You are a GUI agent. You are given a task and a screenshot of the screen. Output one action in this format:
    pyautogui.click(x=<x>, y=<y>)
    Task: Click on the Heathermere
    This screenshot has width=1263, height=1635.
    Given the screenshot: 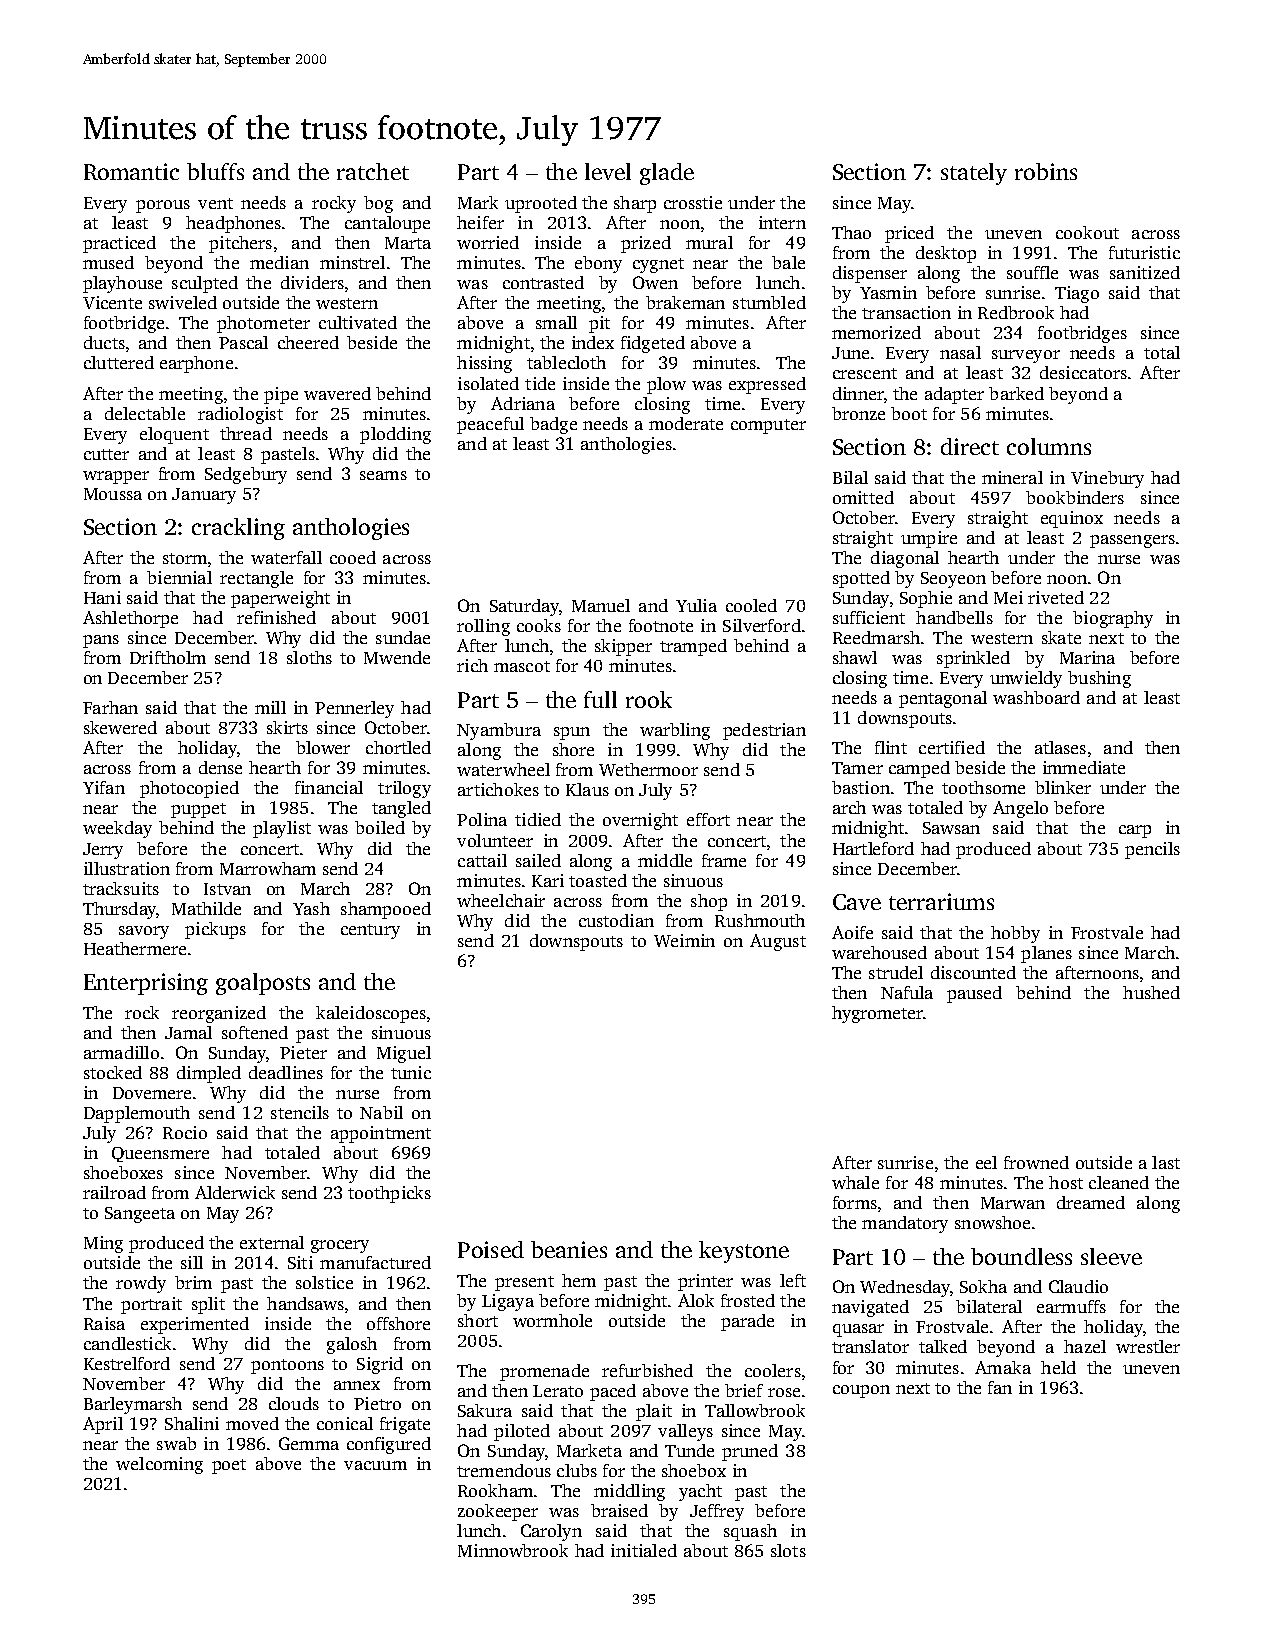 What is the action you would take?
    pyautogui.click(x=135, y=948)
